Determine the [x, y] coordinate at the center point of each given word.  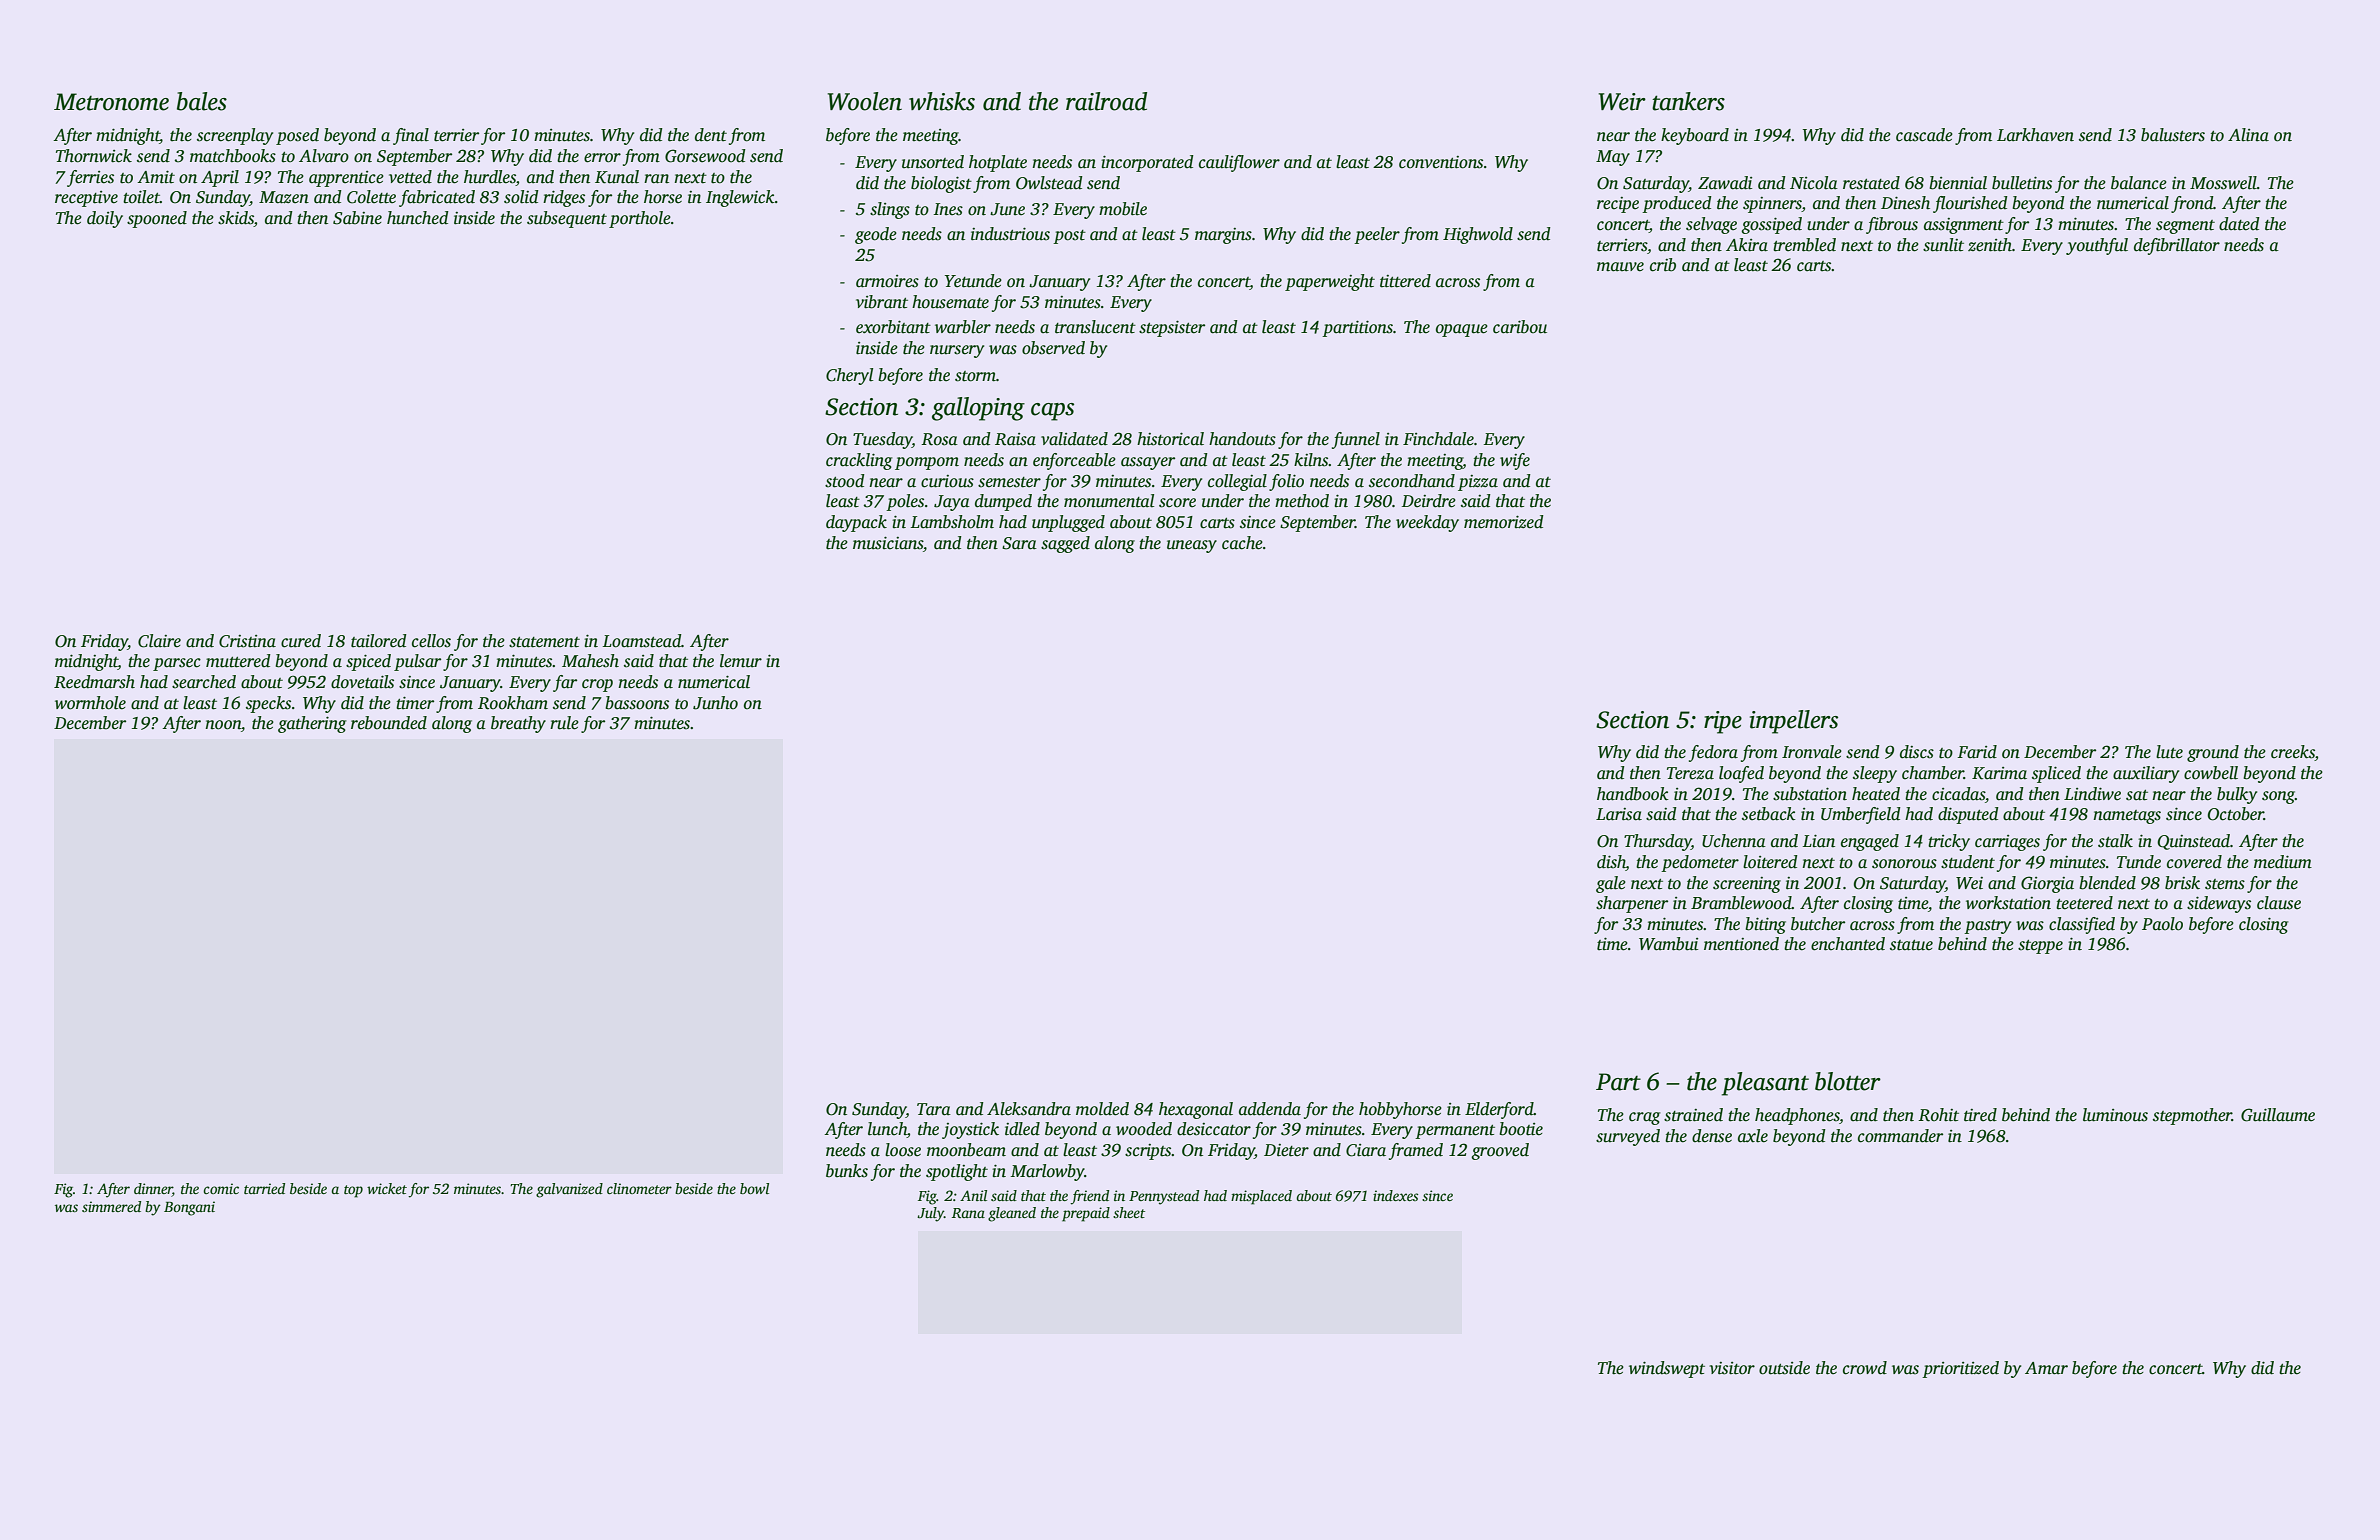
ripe [1723, 722]
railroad [1106, 101]
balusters [2173, 135]
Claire [159, 641]
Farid [1977, 752]
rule [564, 723]
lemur [741, 661]
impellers [1794, 722]
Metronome [111, 102]
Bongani [189, 1208]
